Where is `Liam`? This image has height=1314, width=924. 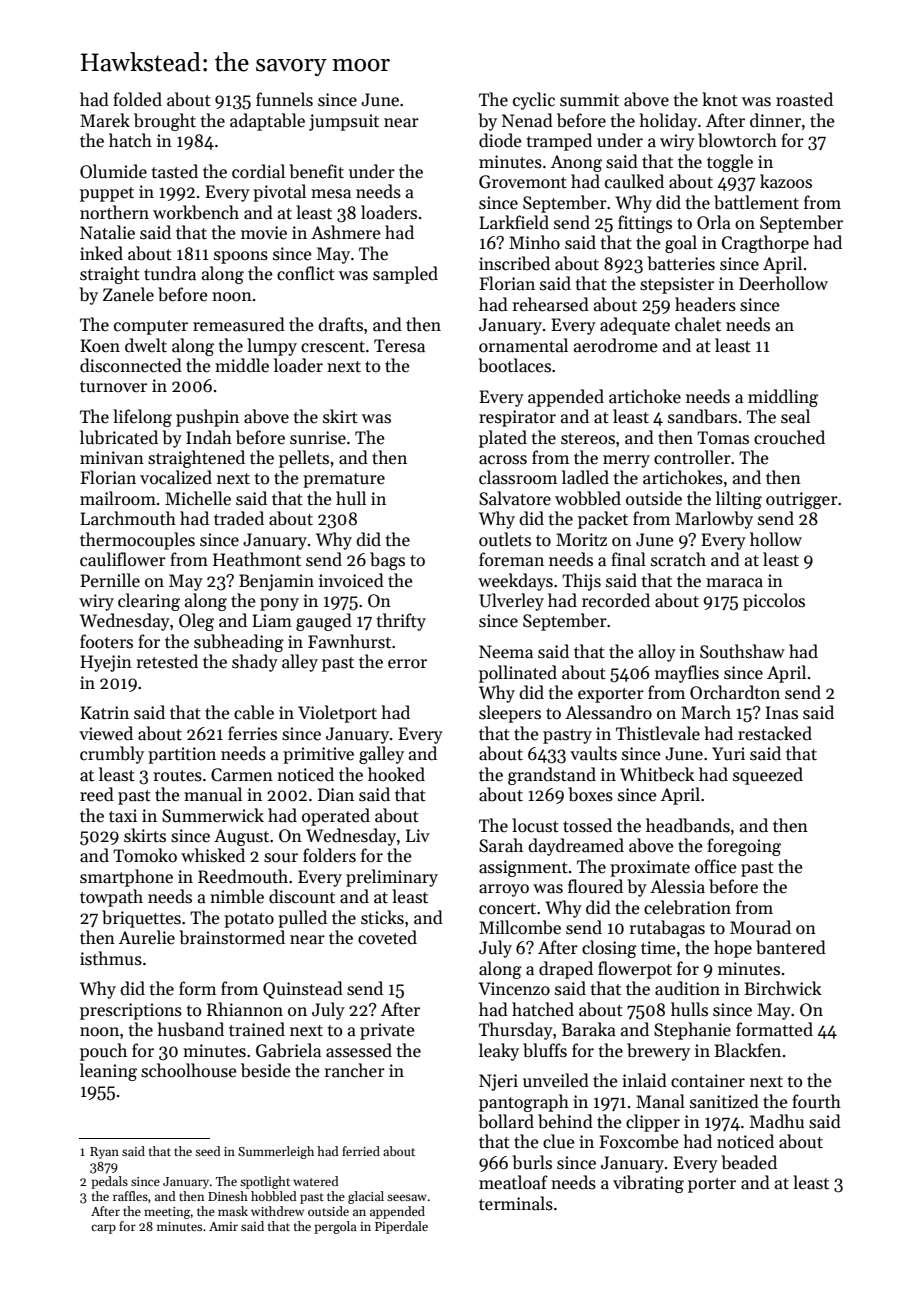
Liam is located at coordinates (272, 621).
